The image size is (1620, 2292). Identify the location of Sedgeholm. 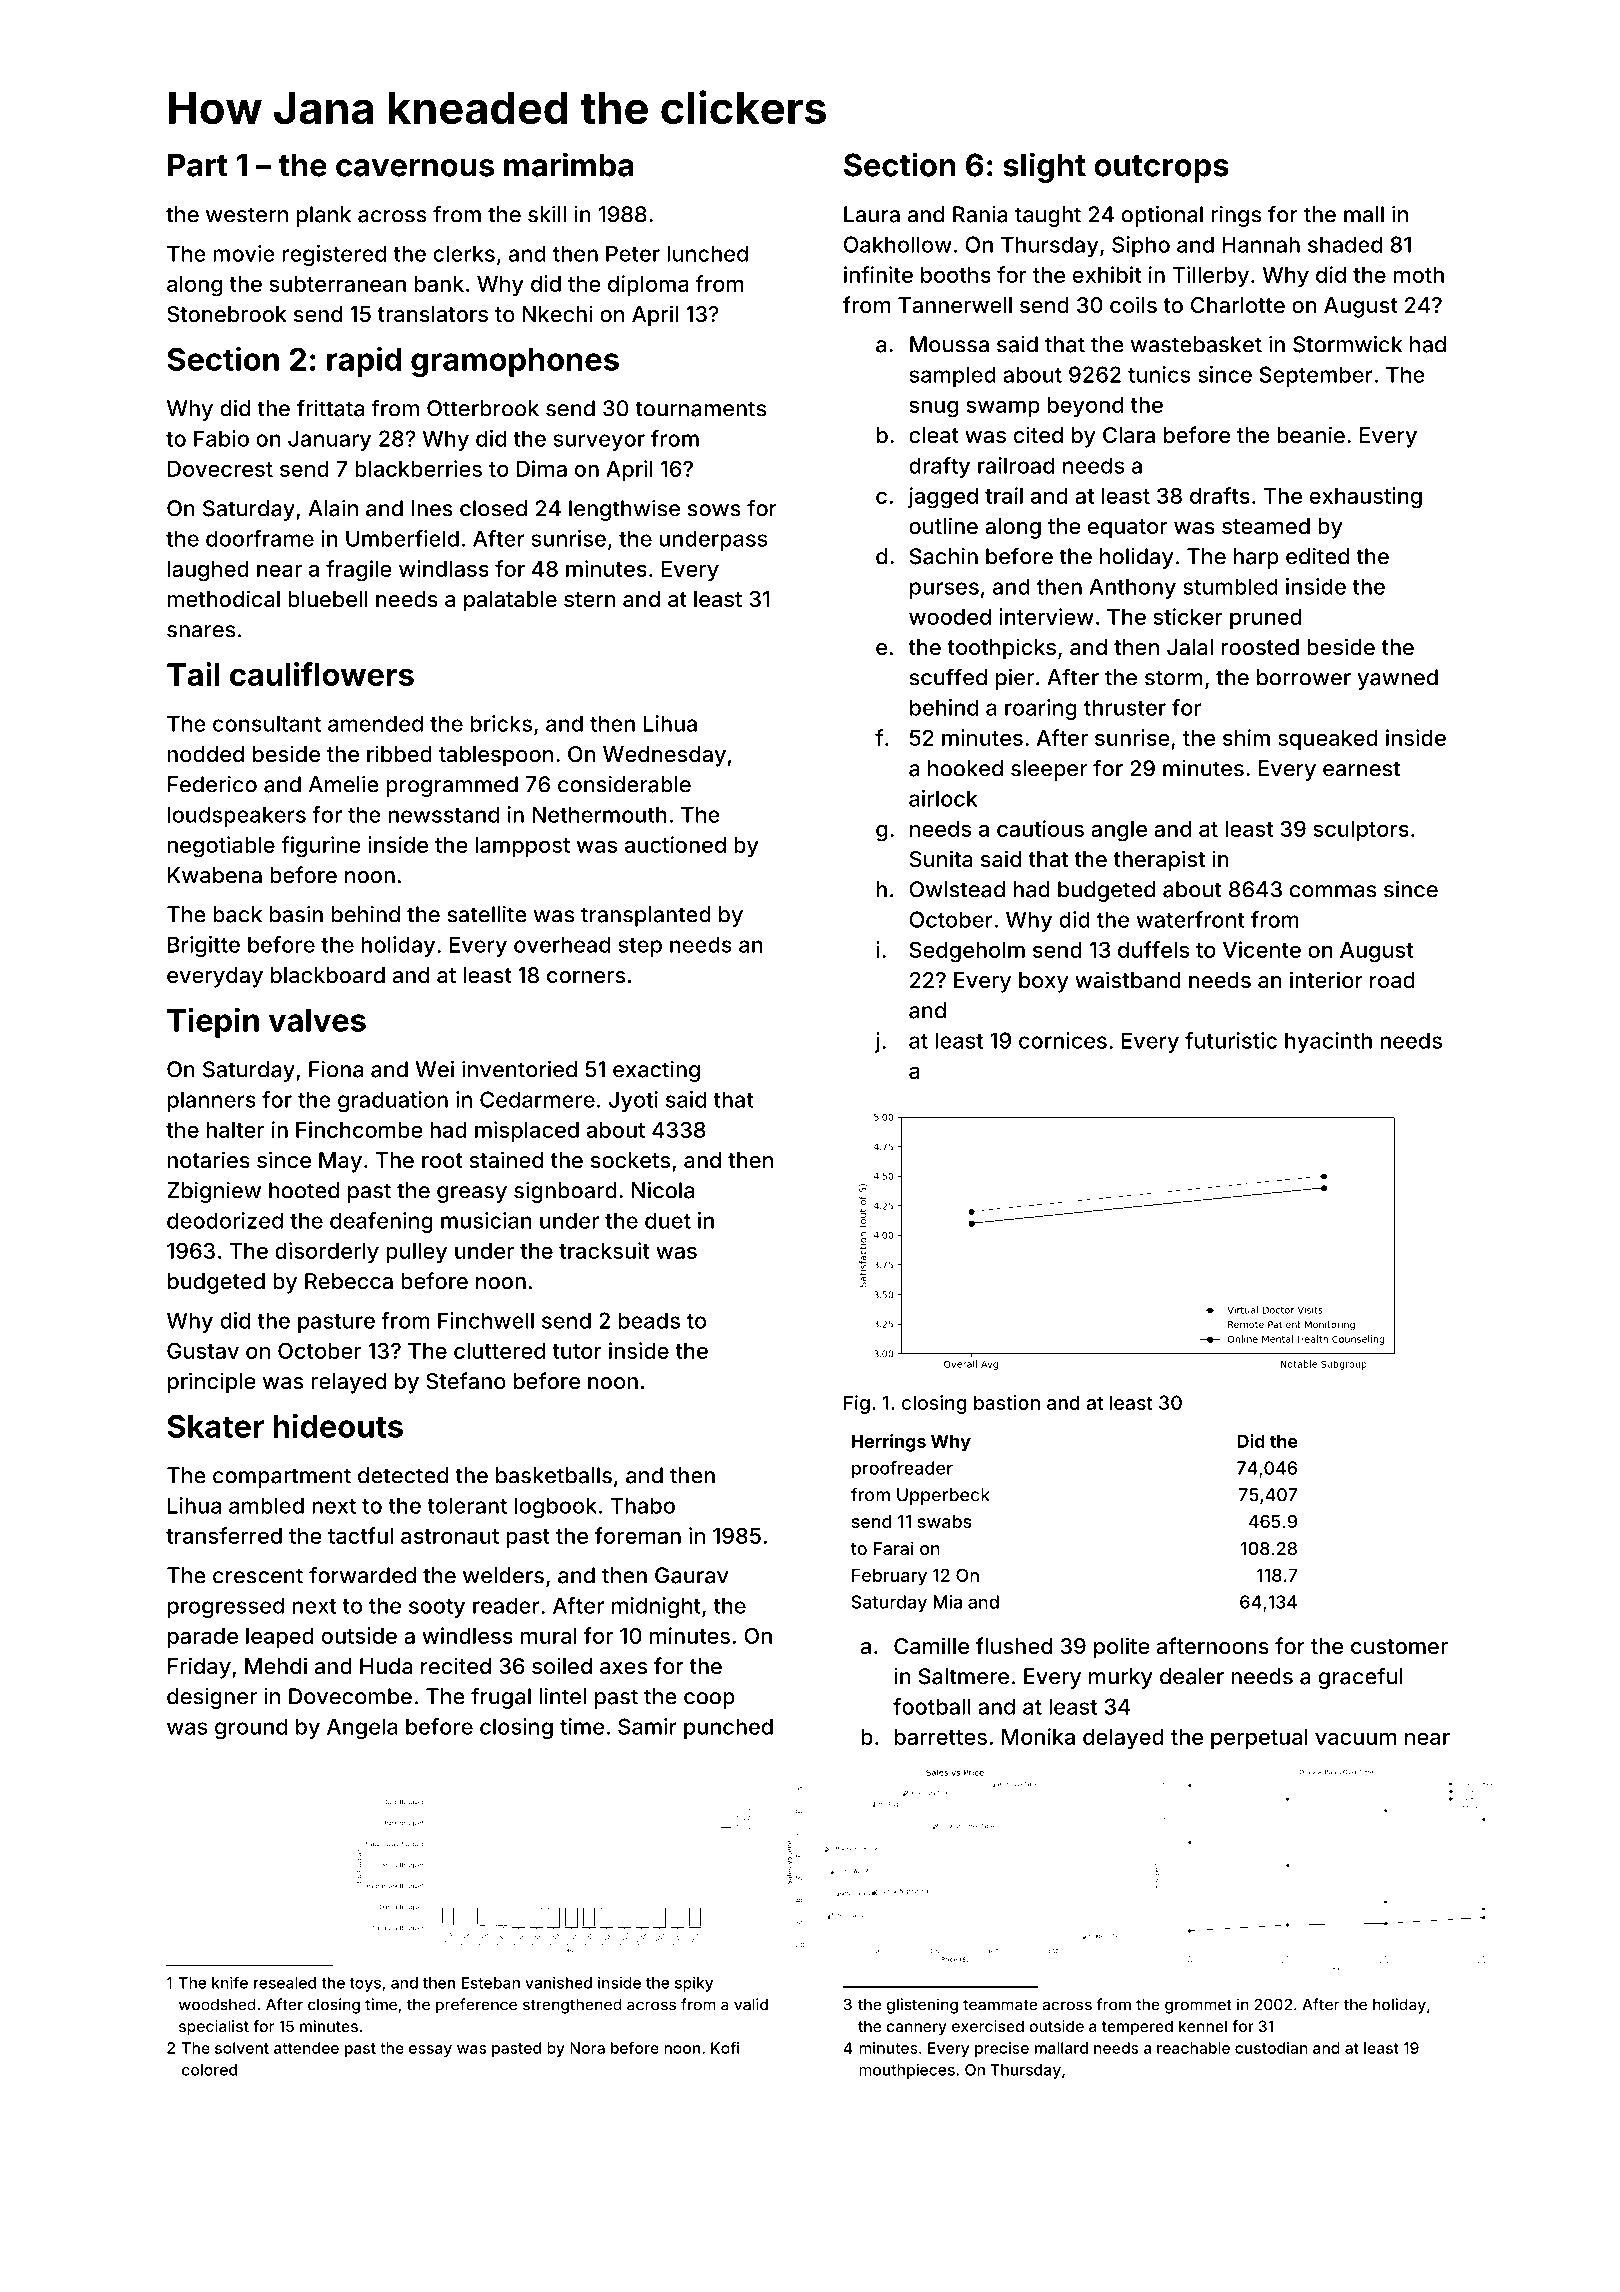
(967, 952).
